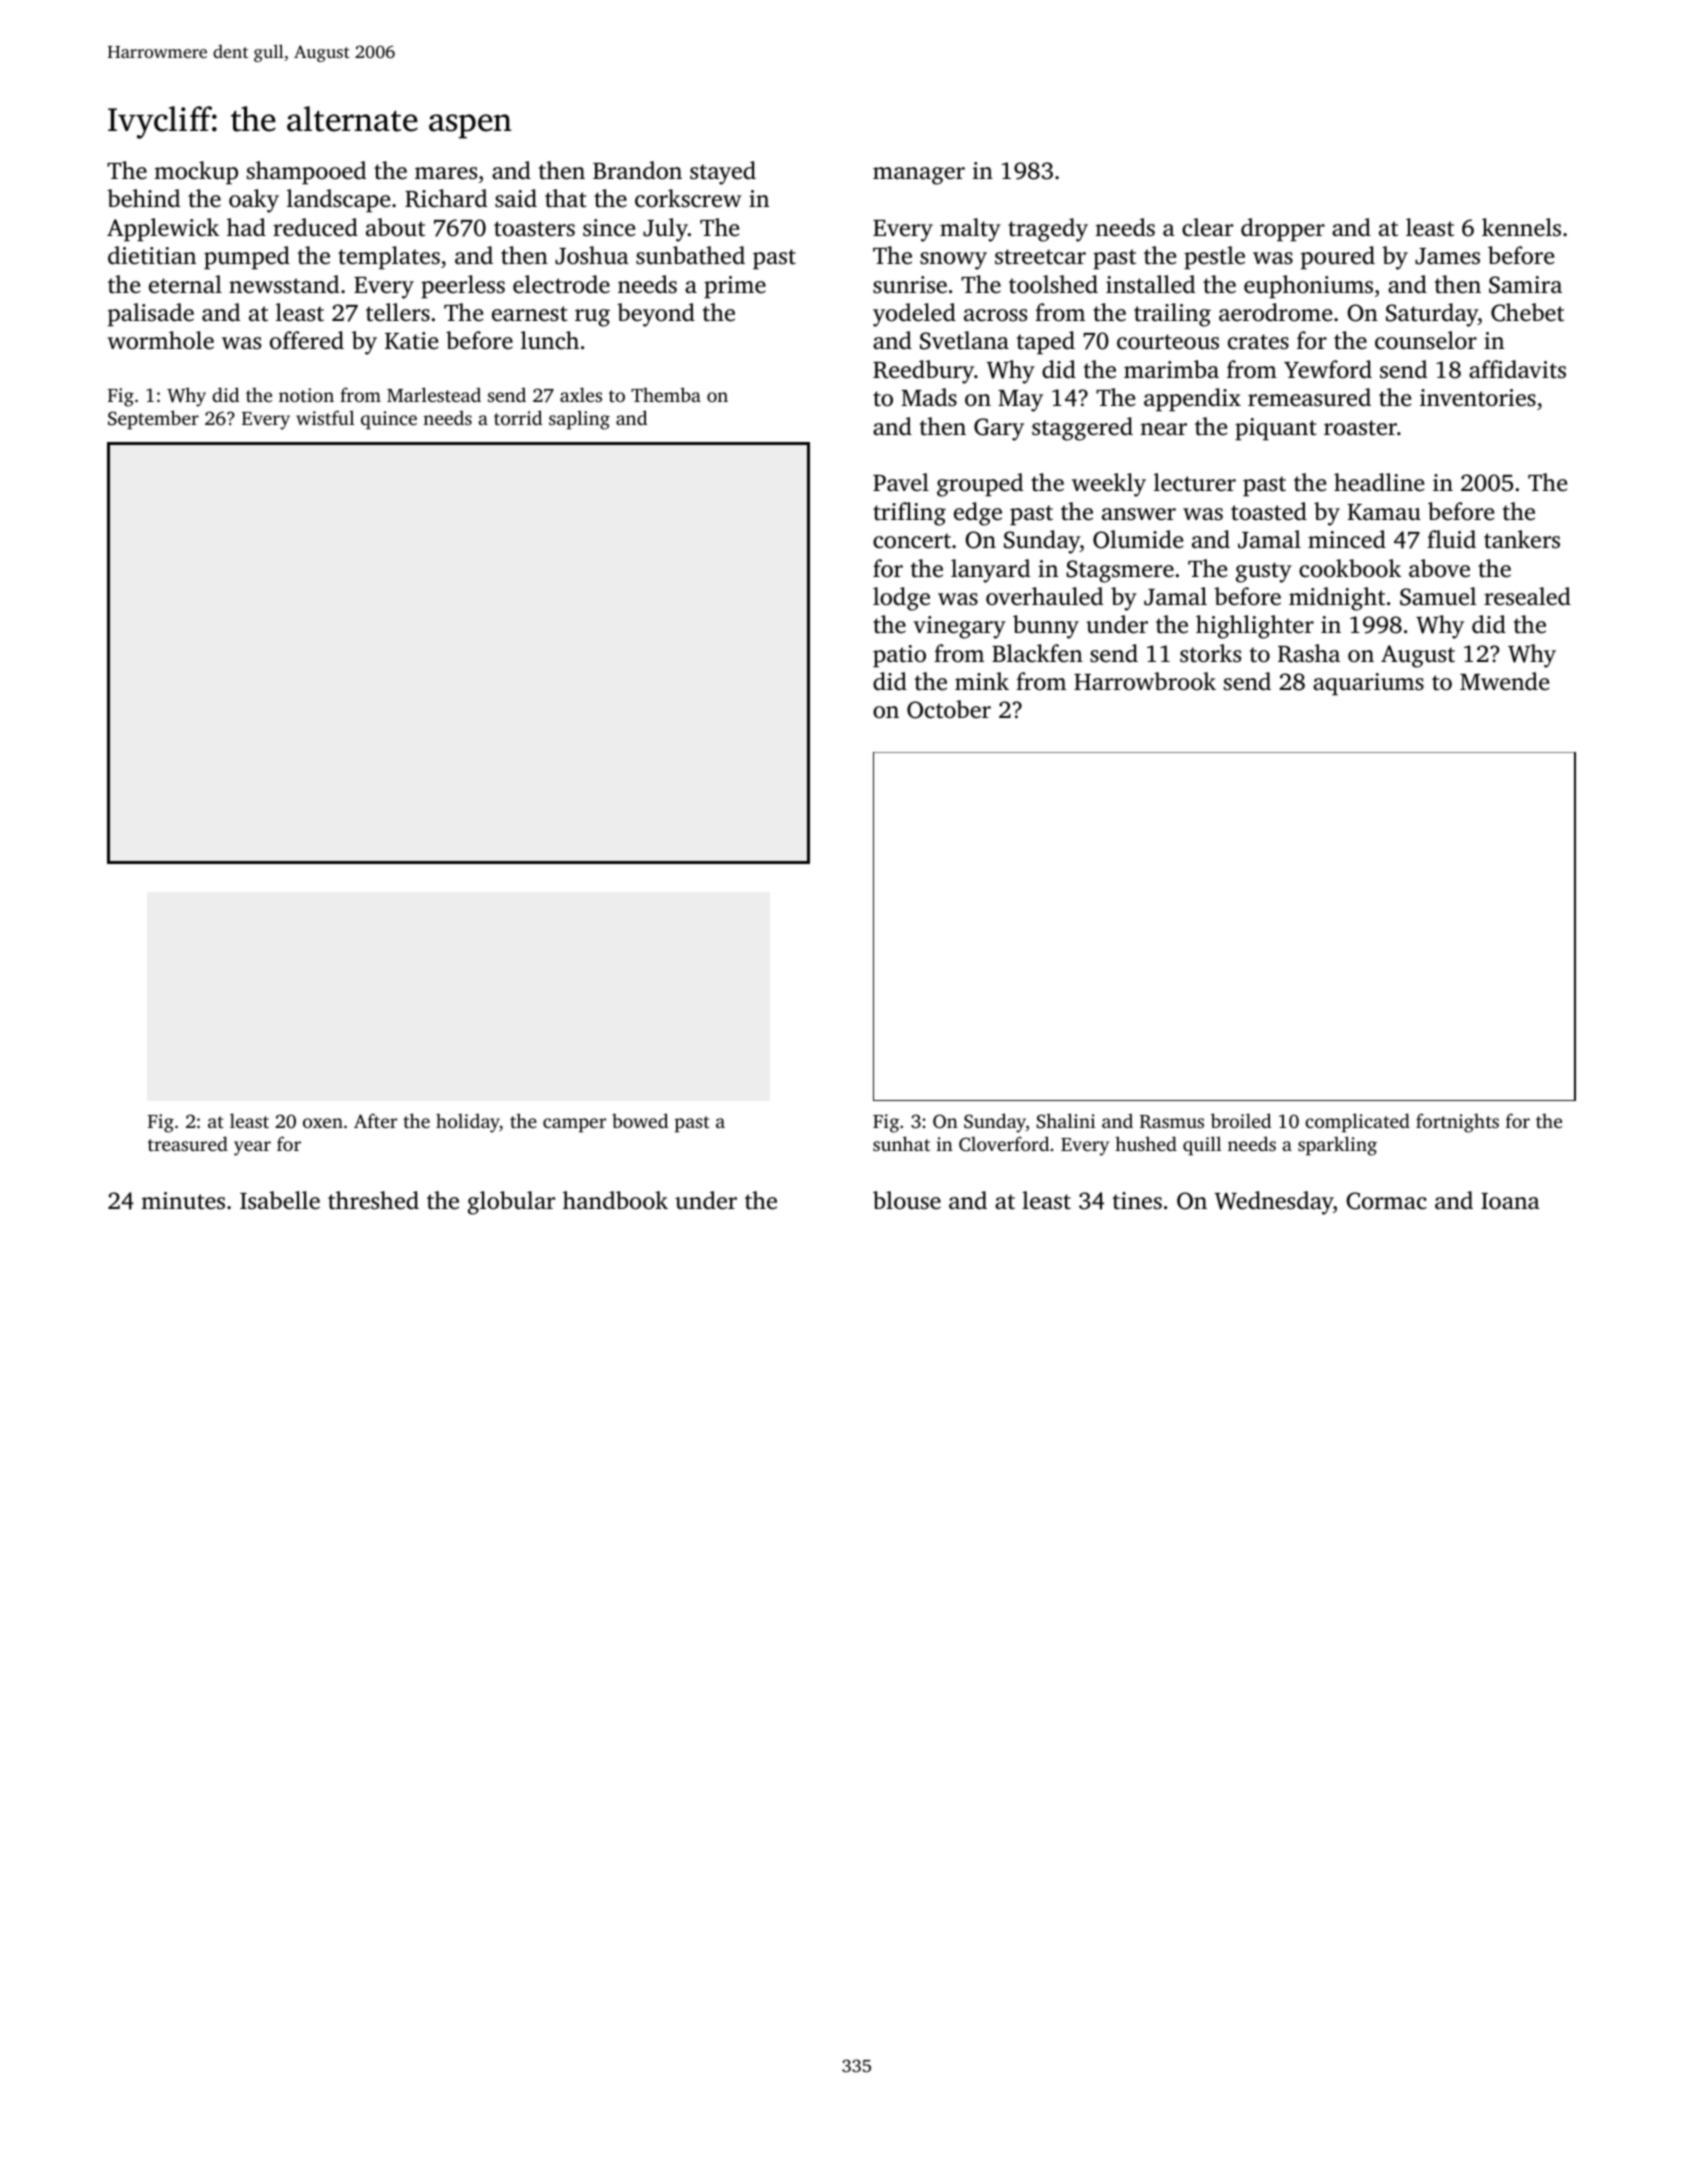 The image size is (1683, 2178). I want to click on oxen, so click(323, 1123).
